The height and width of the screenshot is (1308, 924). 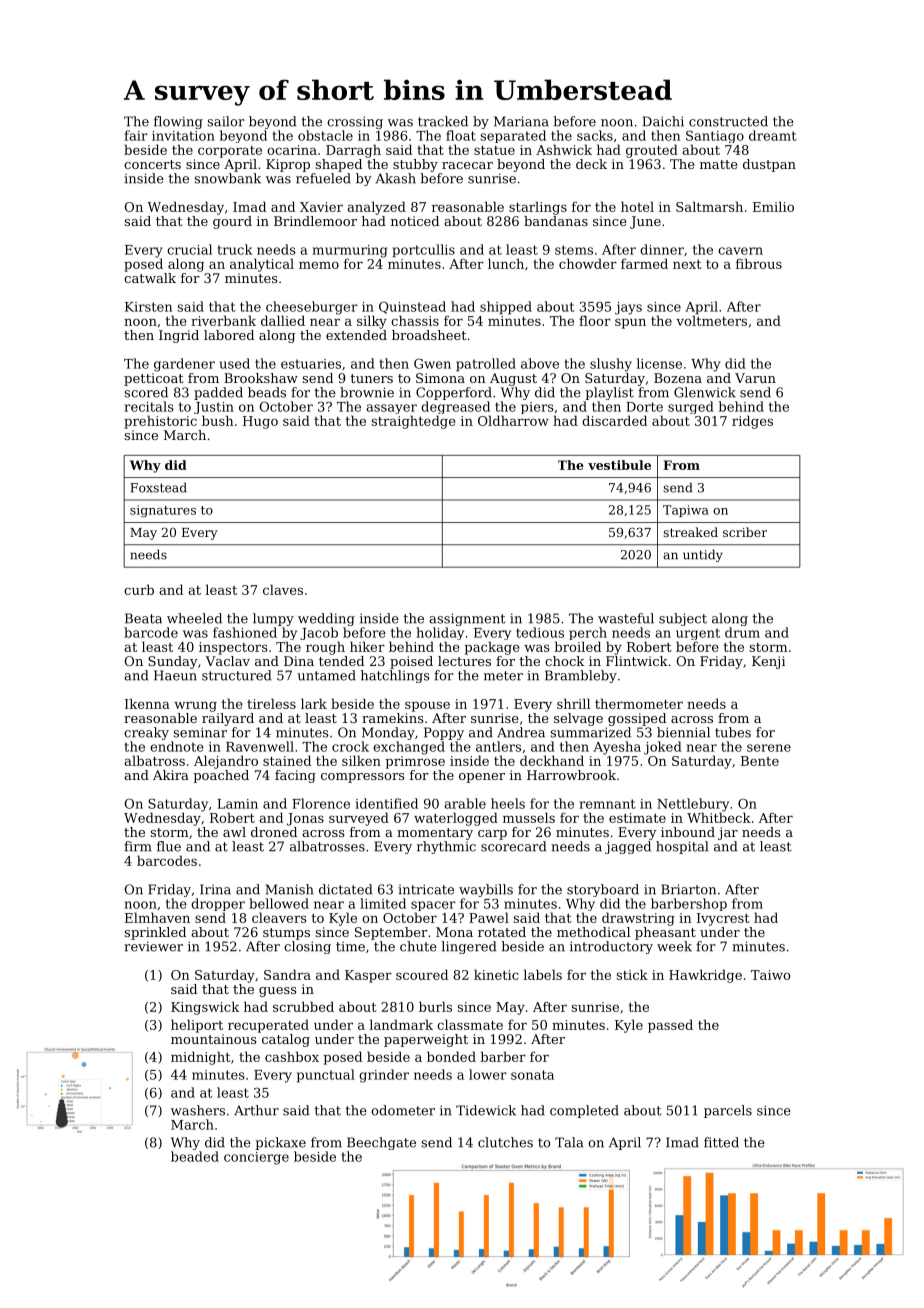 I want to click on Daichi, so click(x=663, y=121).
